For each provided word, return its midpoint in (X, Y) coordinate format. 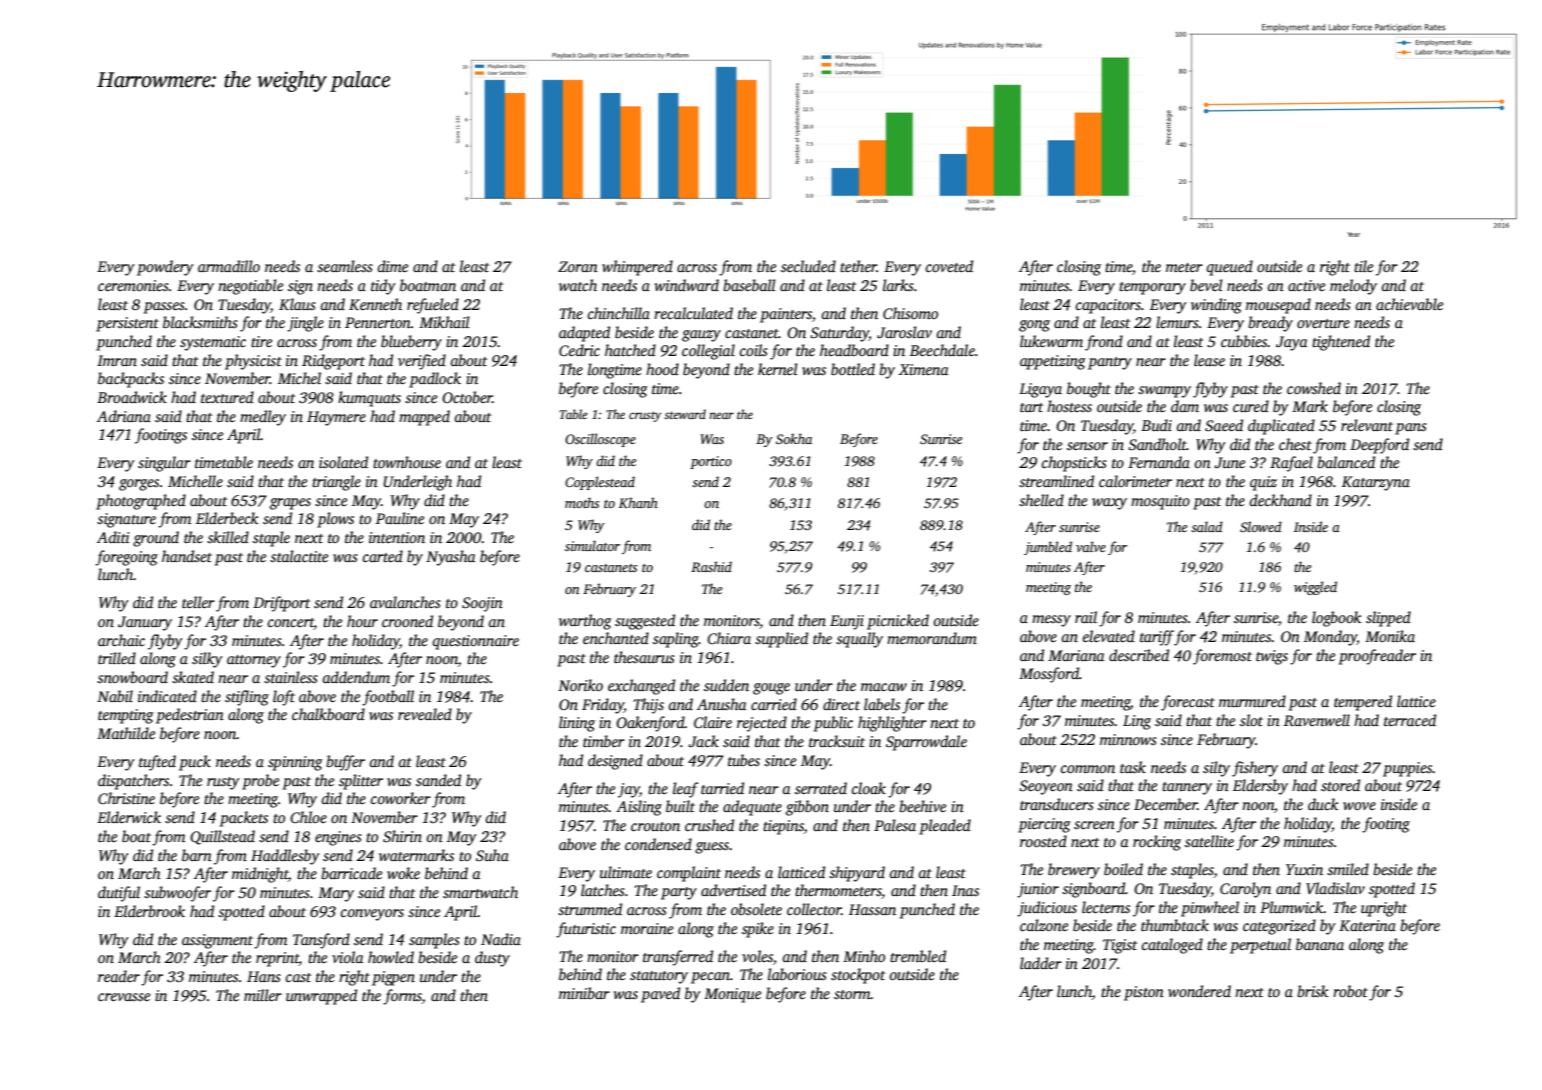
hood (662, 369)
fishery (1255, 769)
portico (711, 462)
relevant (1367, 425)
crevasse (124, 997)
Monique (732, 995)
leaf (685, 790)
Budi (1156, 425)
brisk (1313, 991)
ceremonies (133, 285)
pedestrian (190, 716)
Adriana (124, 416)
